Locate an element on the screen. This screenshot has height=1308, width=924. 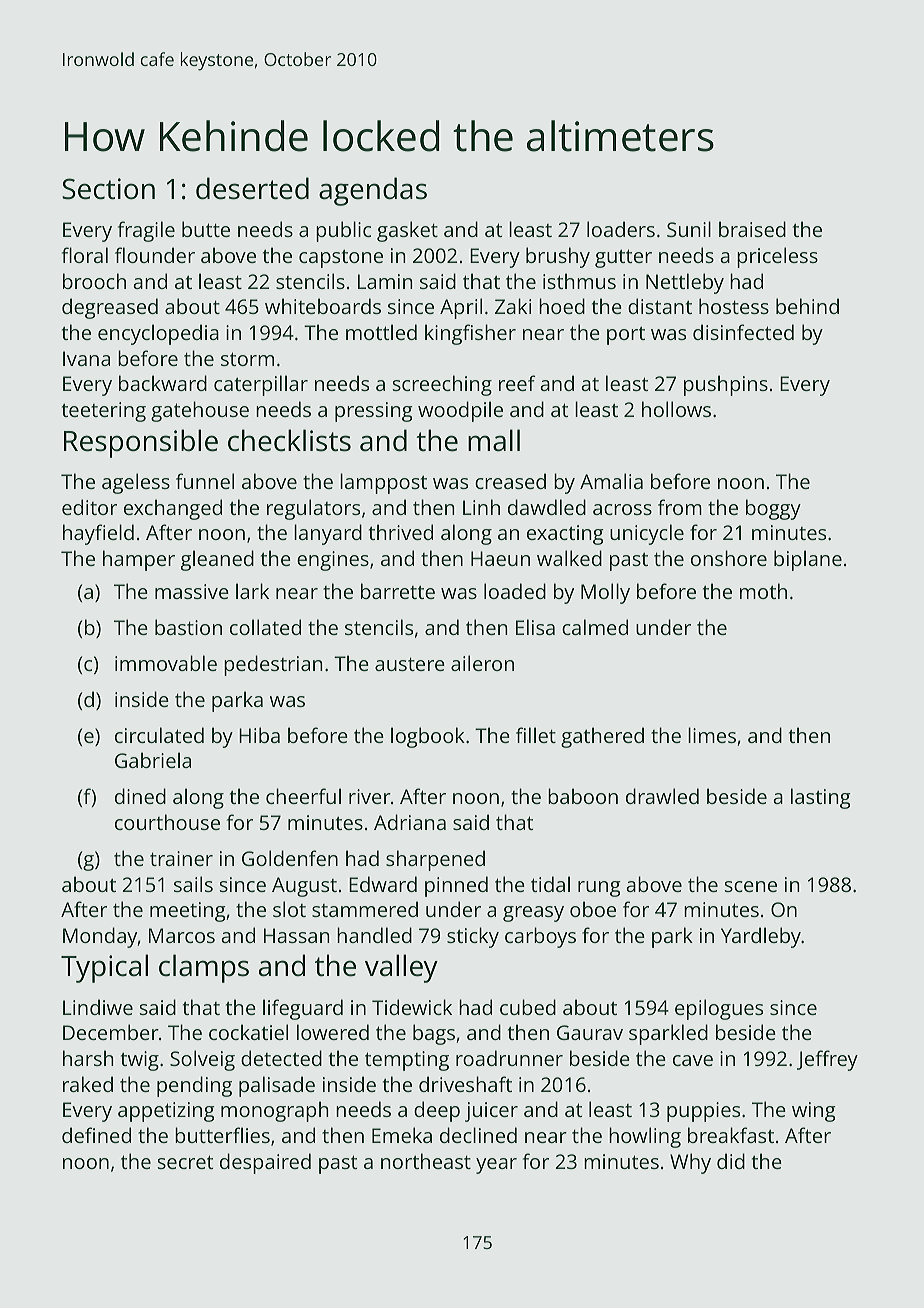
Gabriela is located at coordinates (153, 760).
